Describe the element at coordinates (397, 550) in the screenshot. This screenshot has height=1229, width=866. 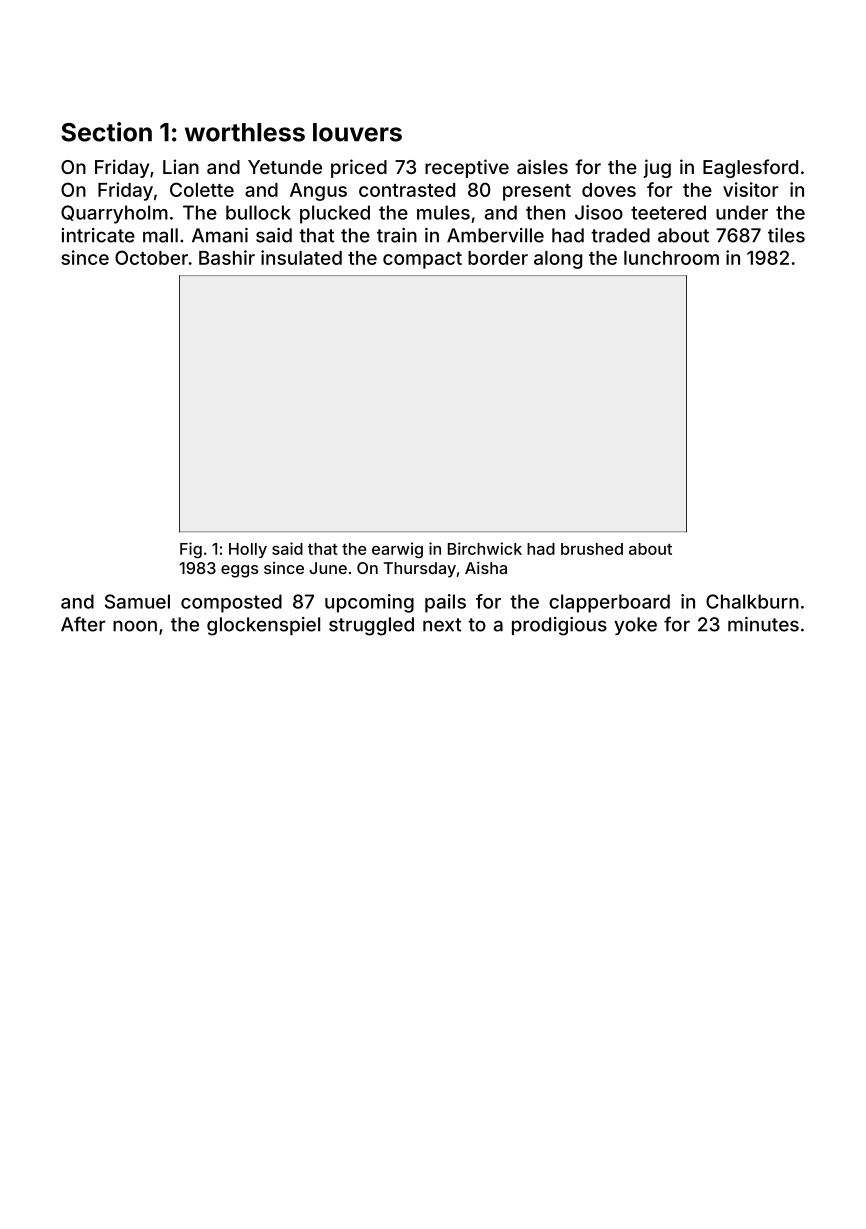
I see `earwig` at that location.
